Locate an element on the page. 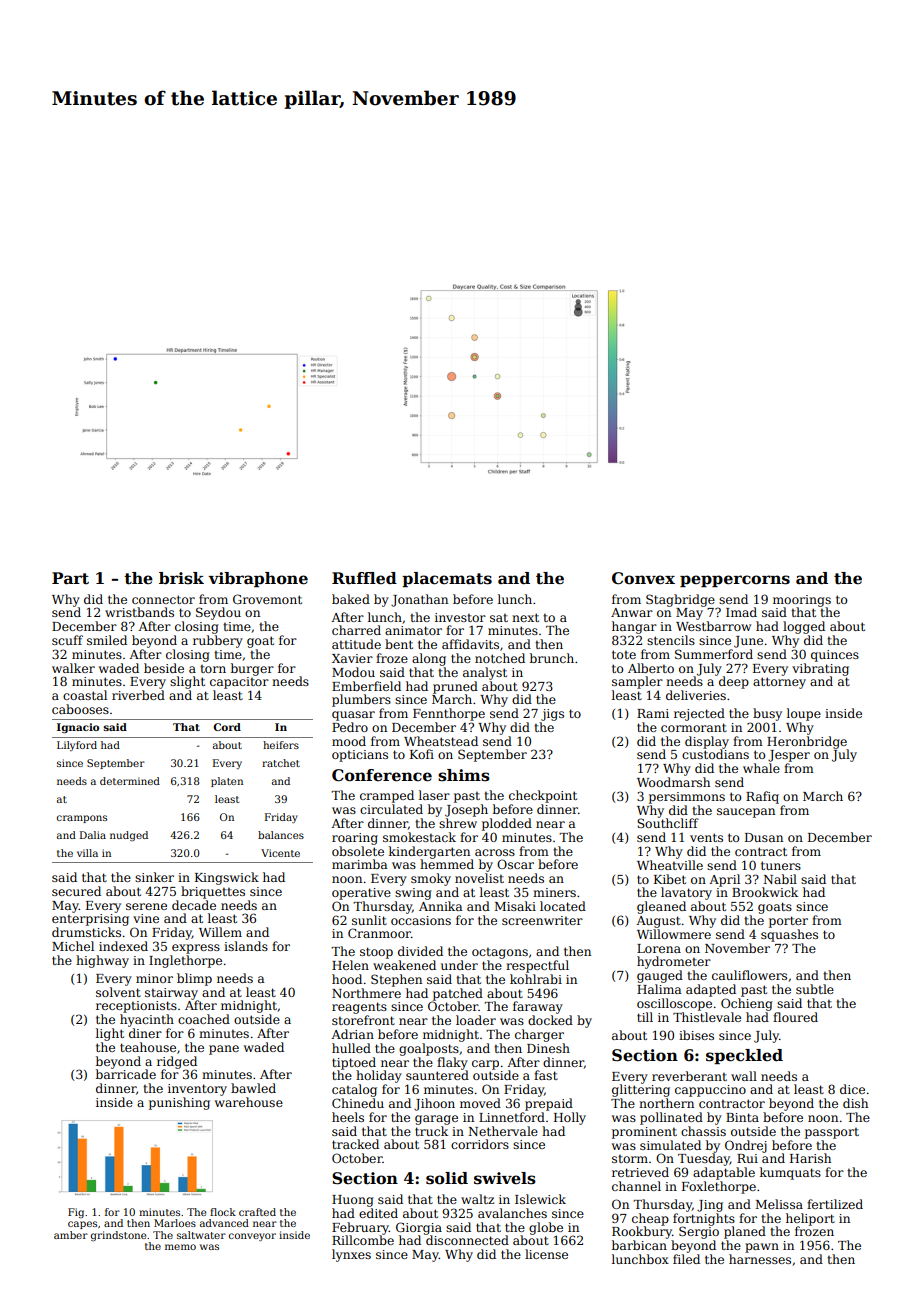 Image resolution: width=924 pixels, height=1308 pixels. blimp is located at coordinates (194, 979).
